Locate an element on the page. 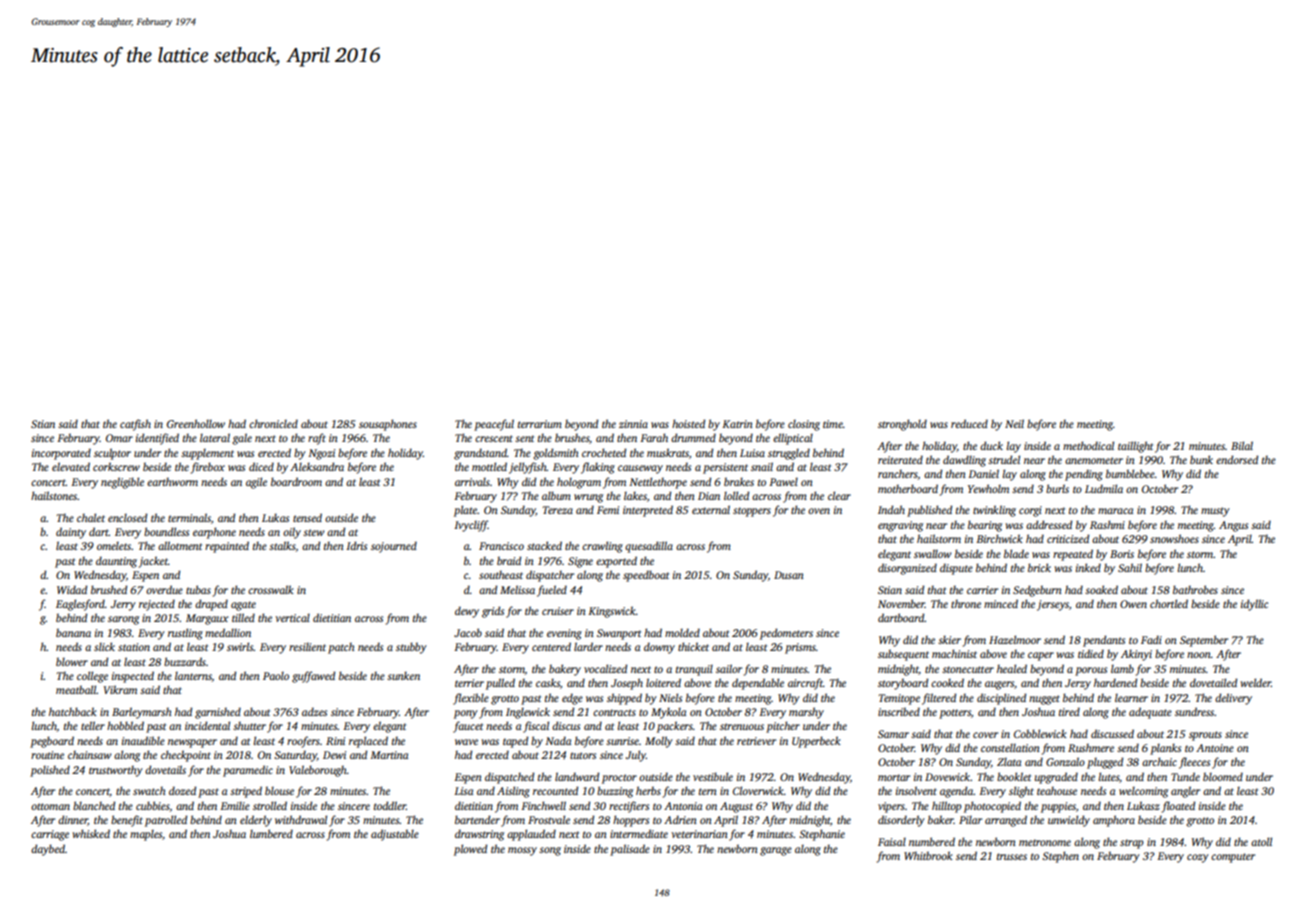 Image resolution: width=1308 pixels, height=924 pixels. Akinyi is located at coordinates (1136, 655).
